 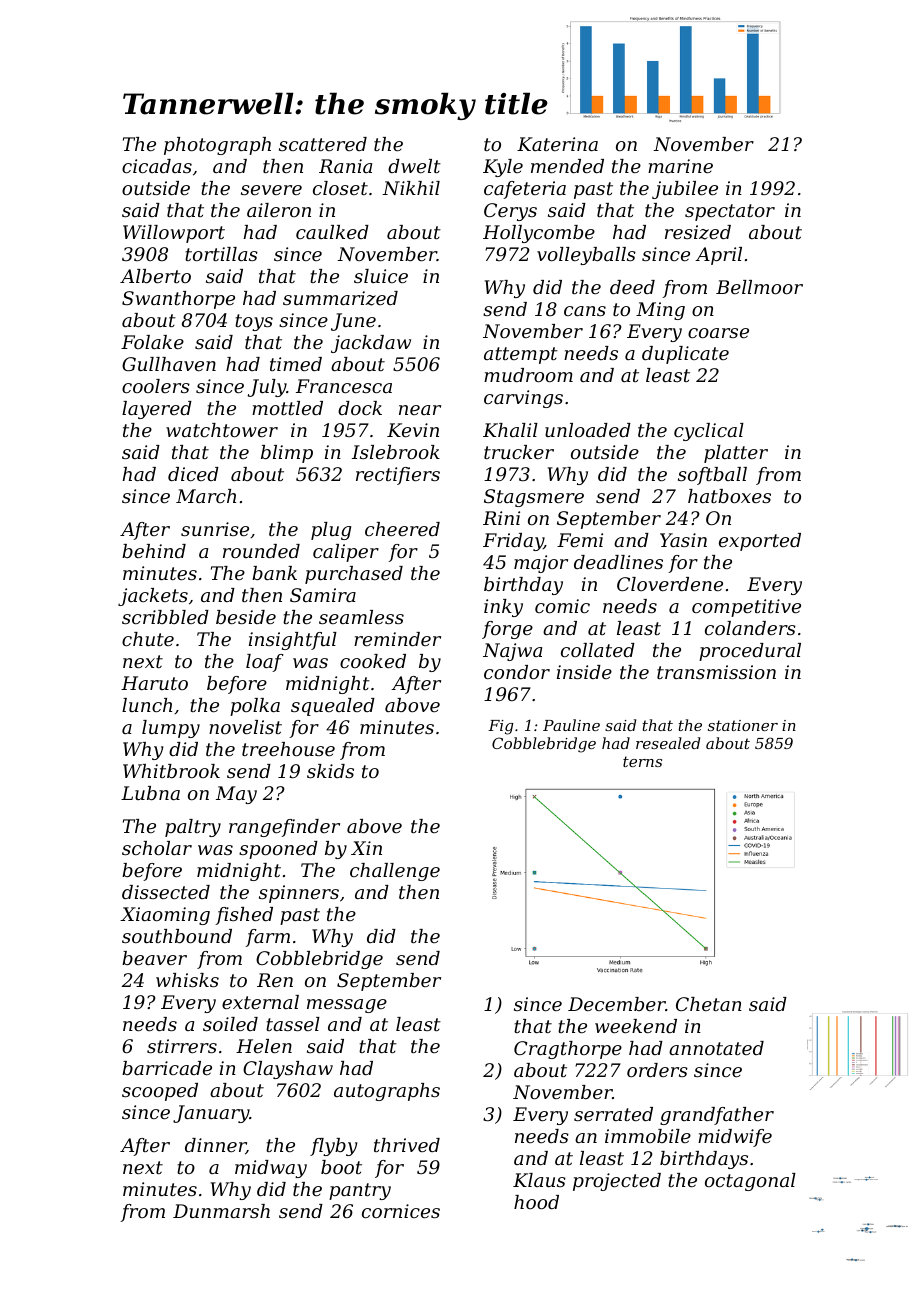 What do you see at coordinates (517, 672) in the document?
I see `condor` at bounding box center [517, 672].
